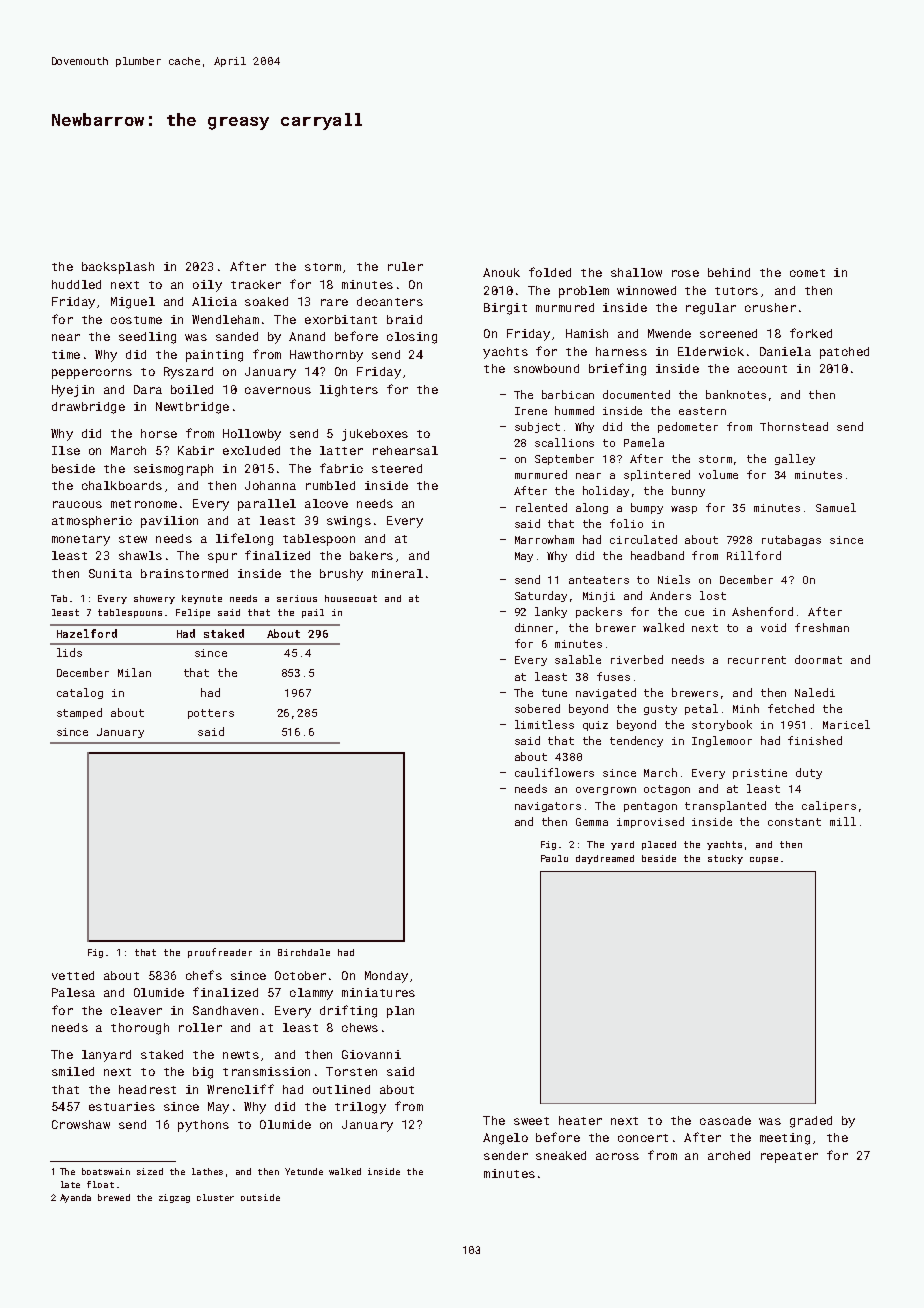 This page has height=1308, width=924. What do you see at coordinates (386, 977) in the page?
I see `Monday` at bounding box center [386, 977].
